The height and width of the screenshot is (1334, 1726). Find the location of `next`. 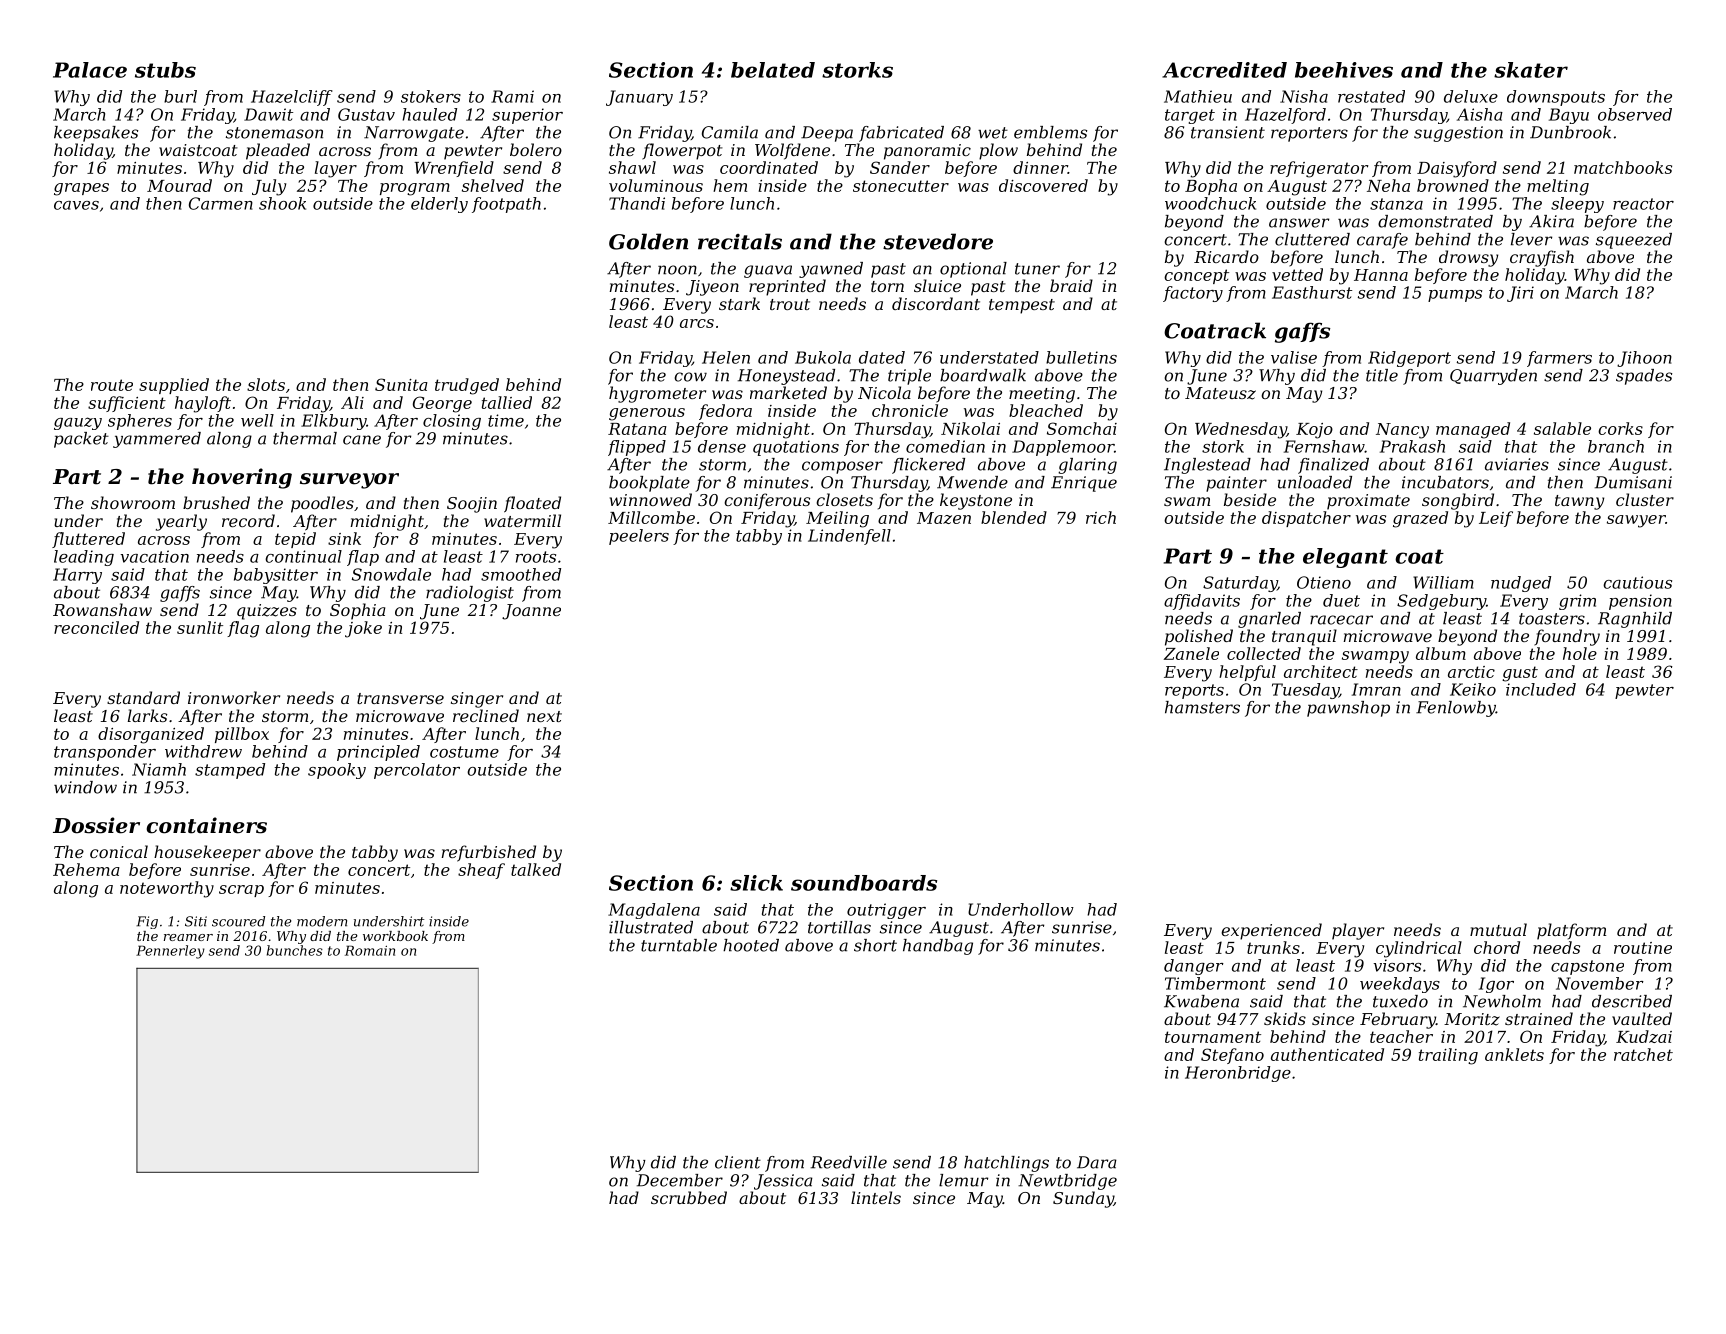

next is located at coordinates (544, 716).
